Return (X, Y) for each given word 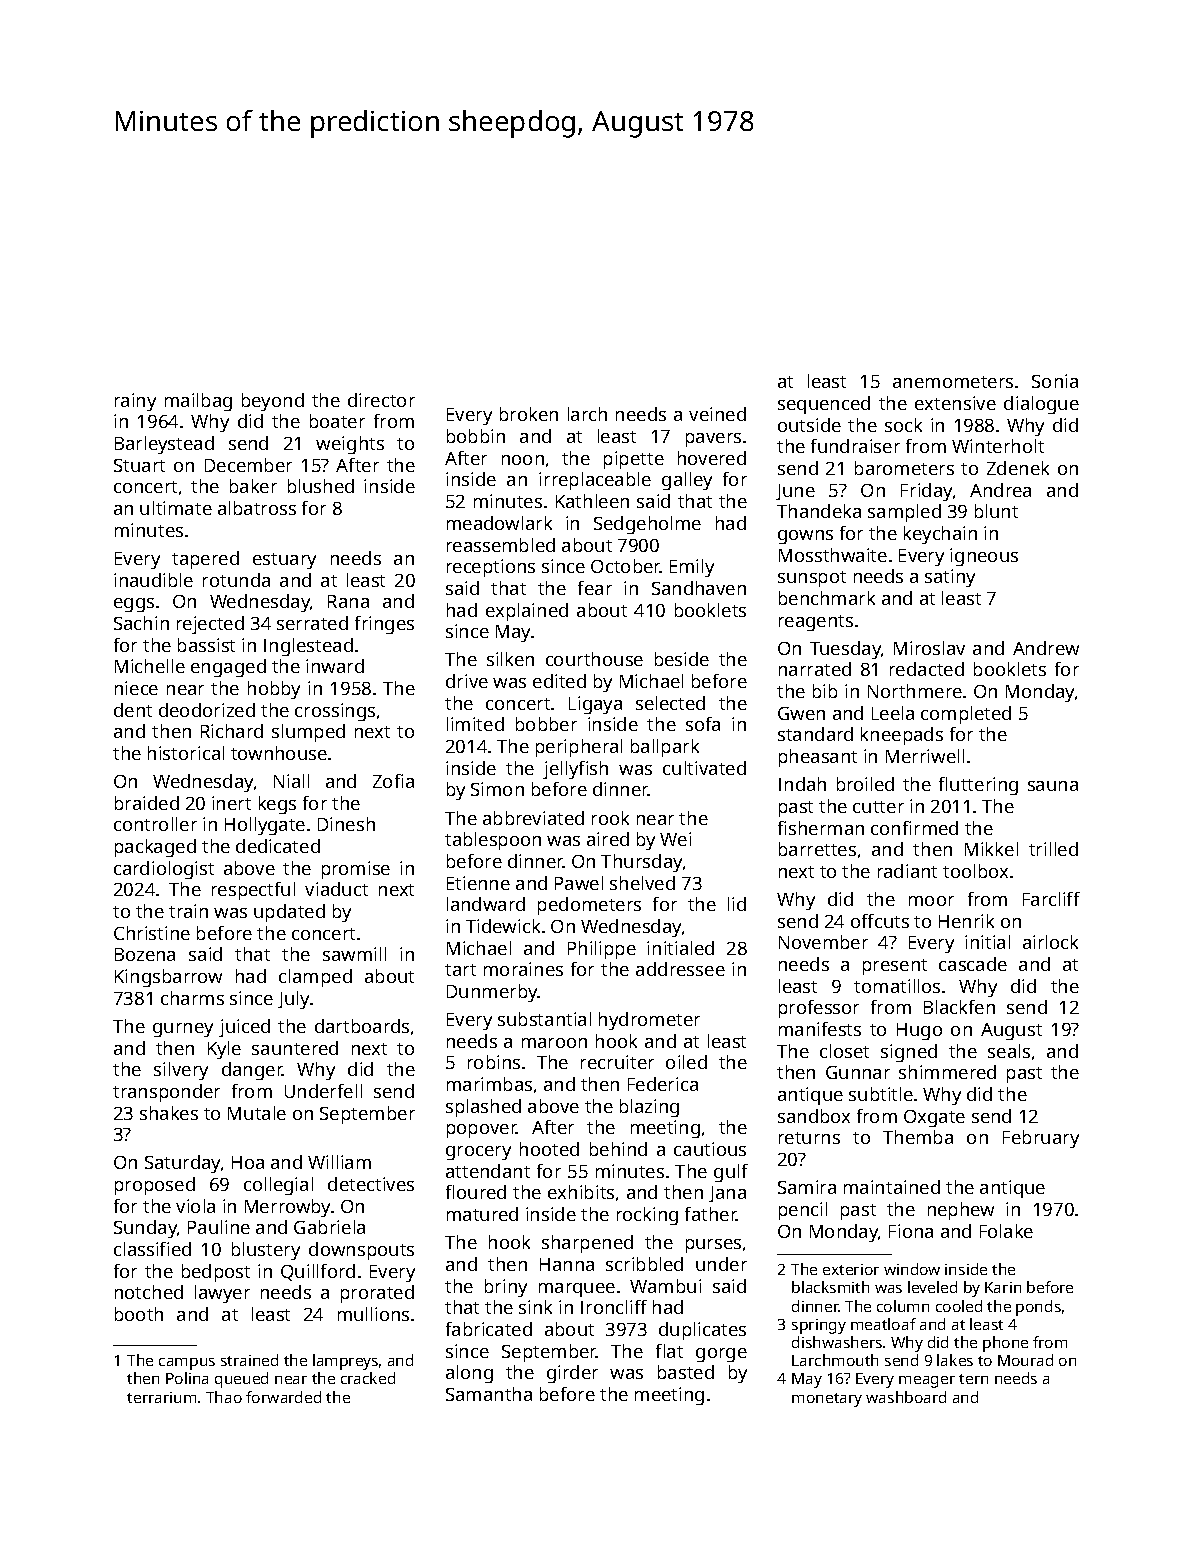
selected (670, 703)
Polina (187, 1378)
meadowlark (499, 523)
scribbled (644, 1264)
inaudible (153, 580)
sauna (1053, 786)
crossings (335, 712)
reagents (816, 623)
